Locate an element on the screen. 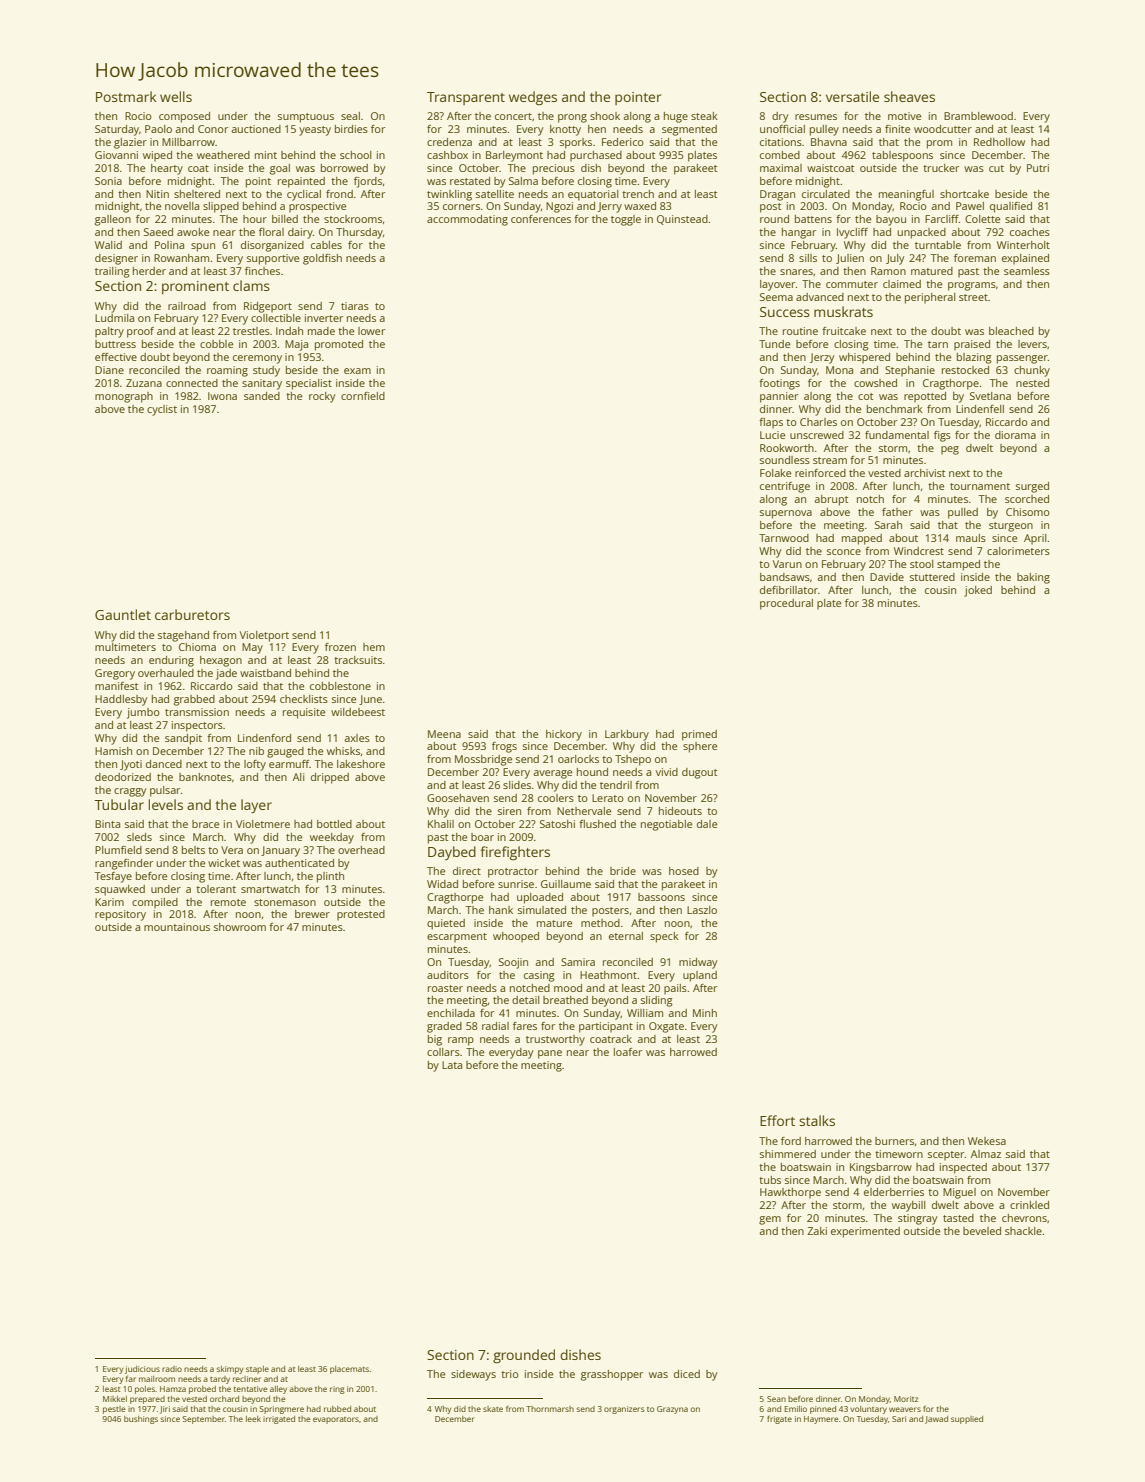 Image resolution: width=1145 pixels, height=1482 pixels. stalks is located at coordinates (817, 1120).
